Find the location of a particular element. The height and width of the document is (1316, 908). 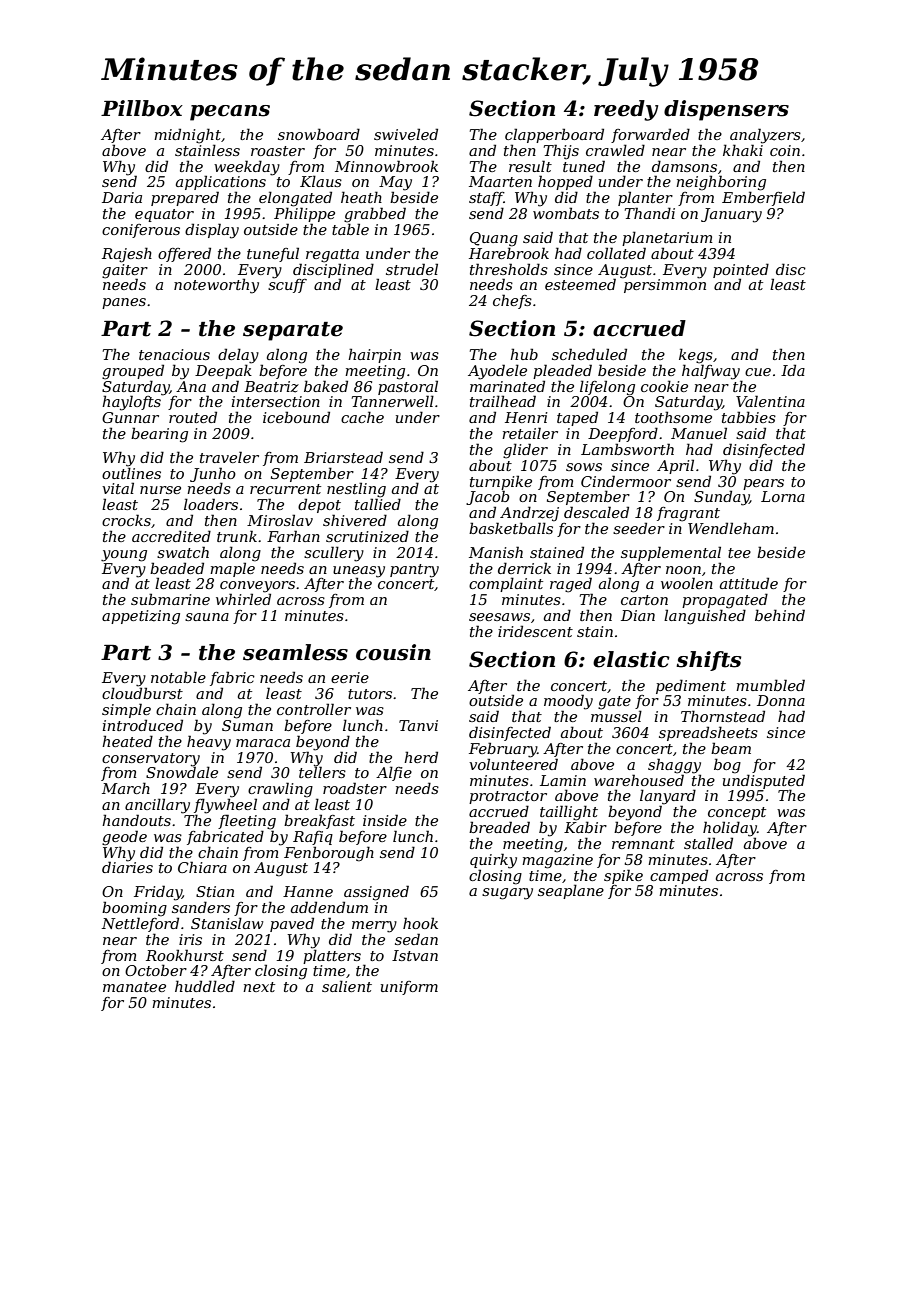

attitude is located at coordinates (749, 583).
